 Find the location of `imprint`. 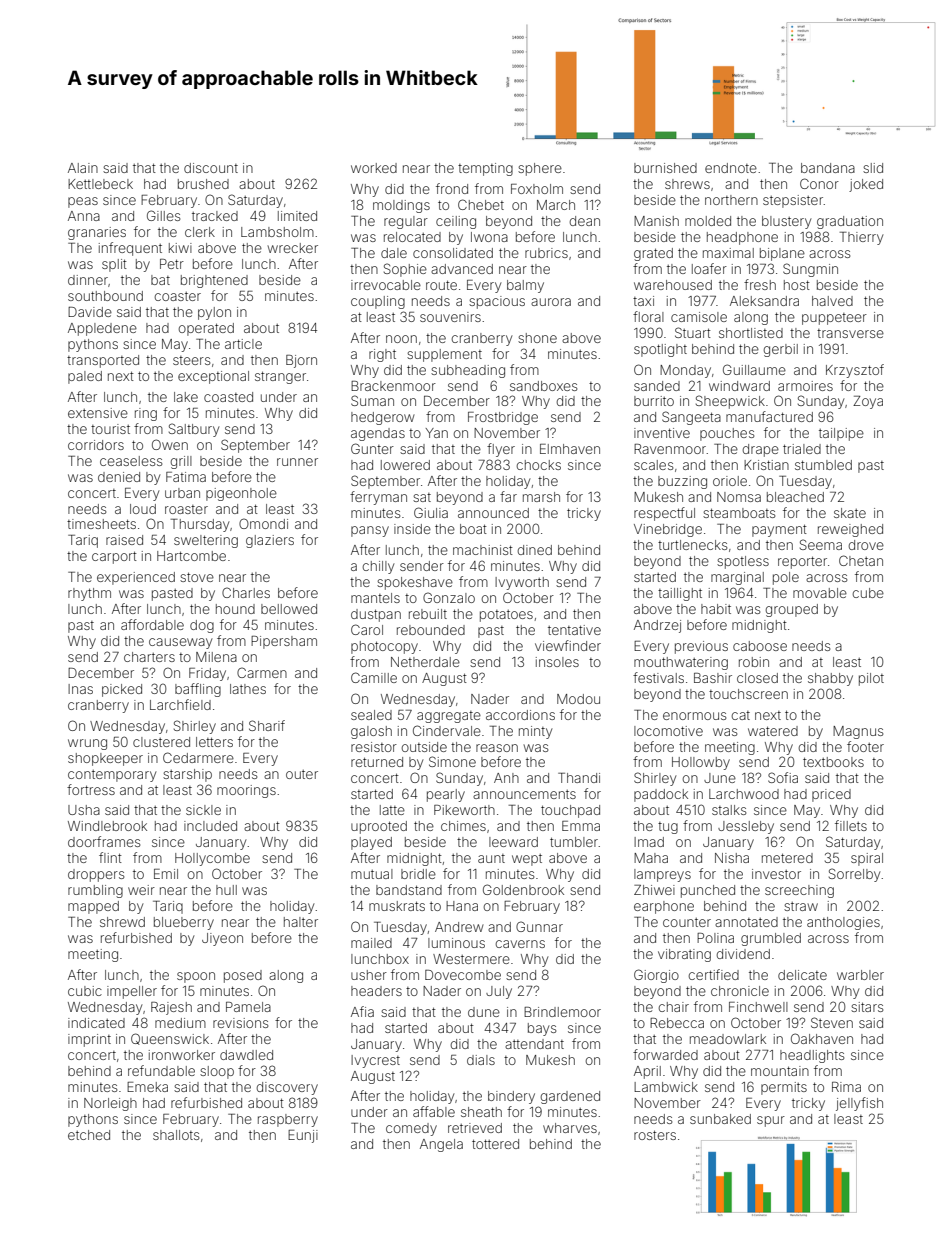

imprint is located at coordinates (89, 1040).
